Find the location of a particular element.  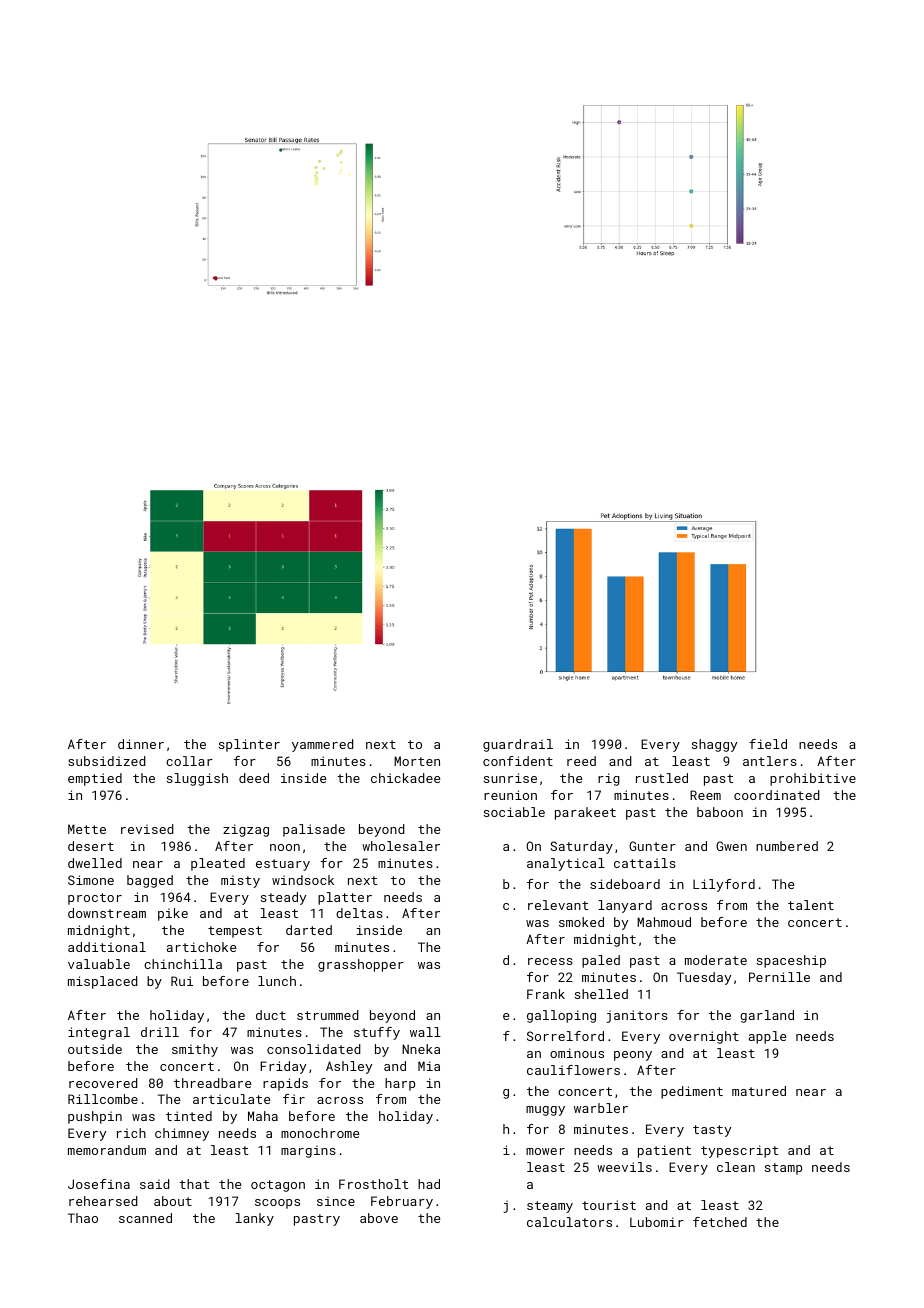

relevant is located at coordinates (558, 905).
